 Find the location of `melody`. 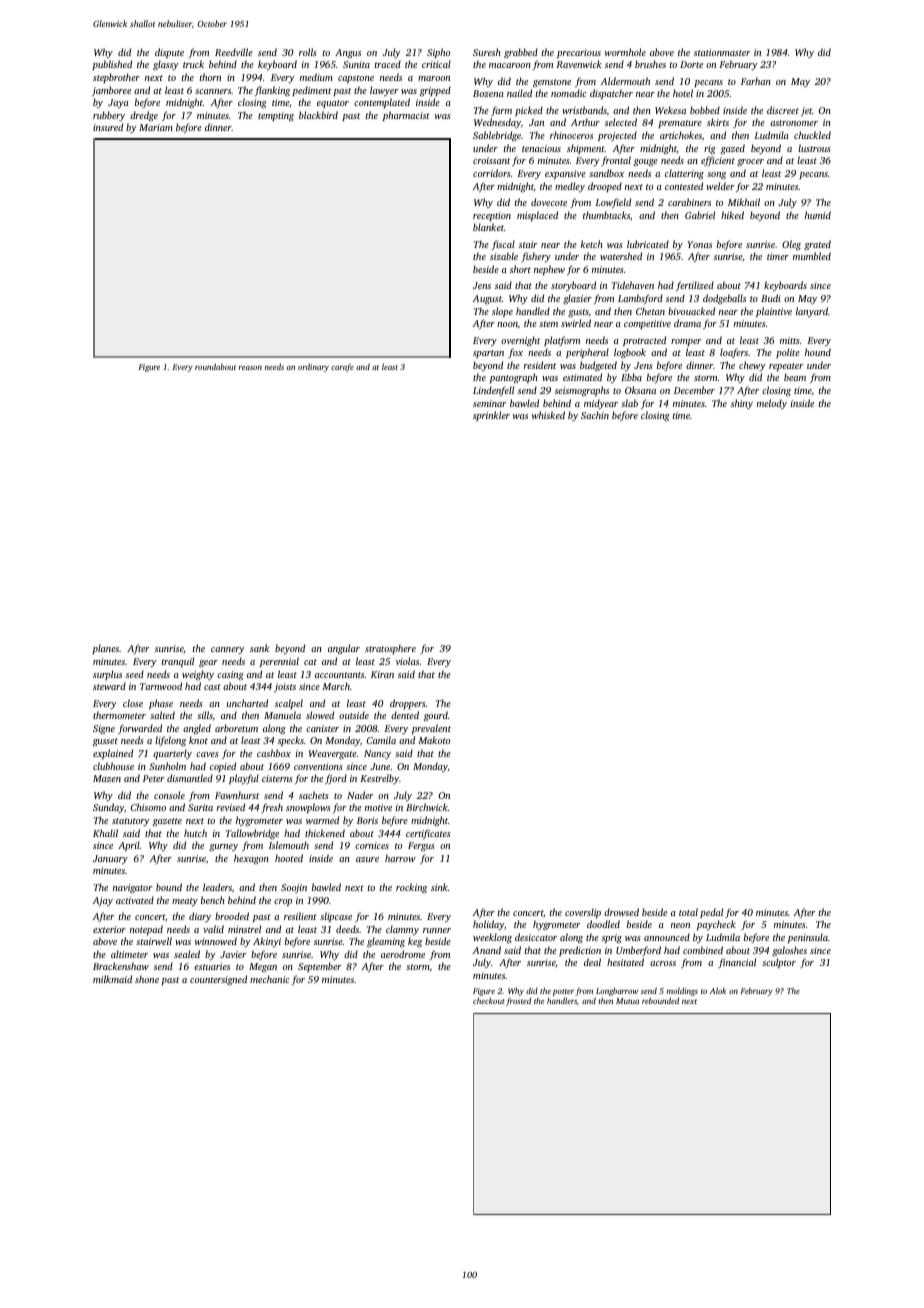

melody is located at coordinates (772, 404).
